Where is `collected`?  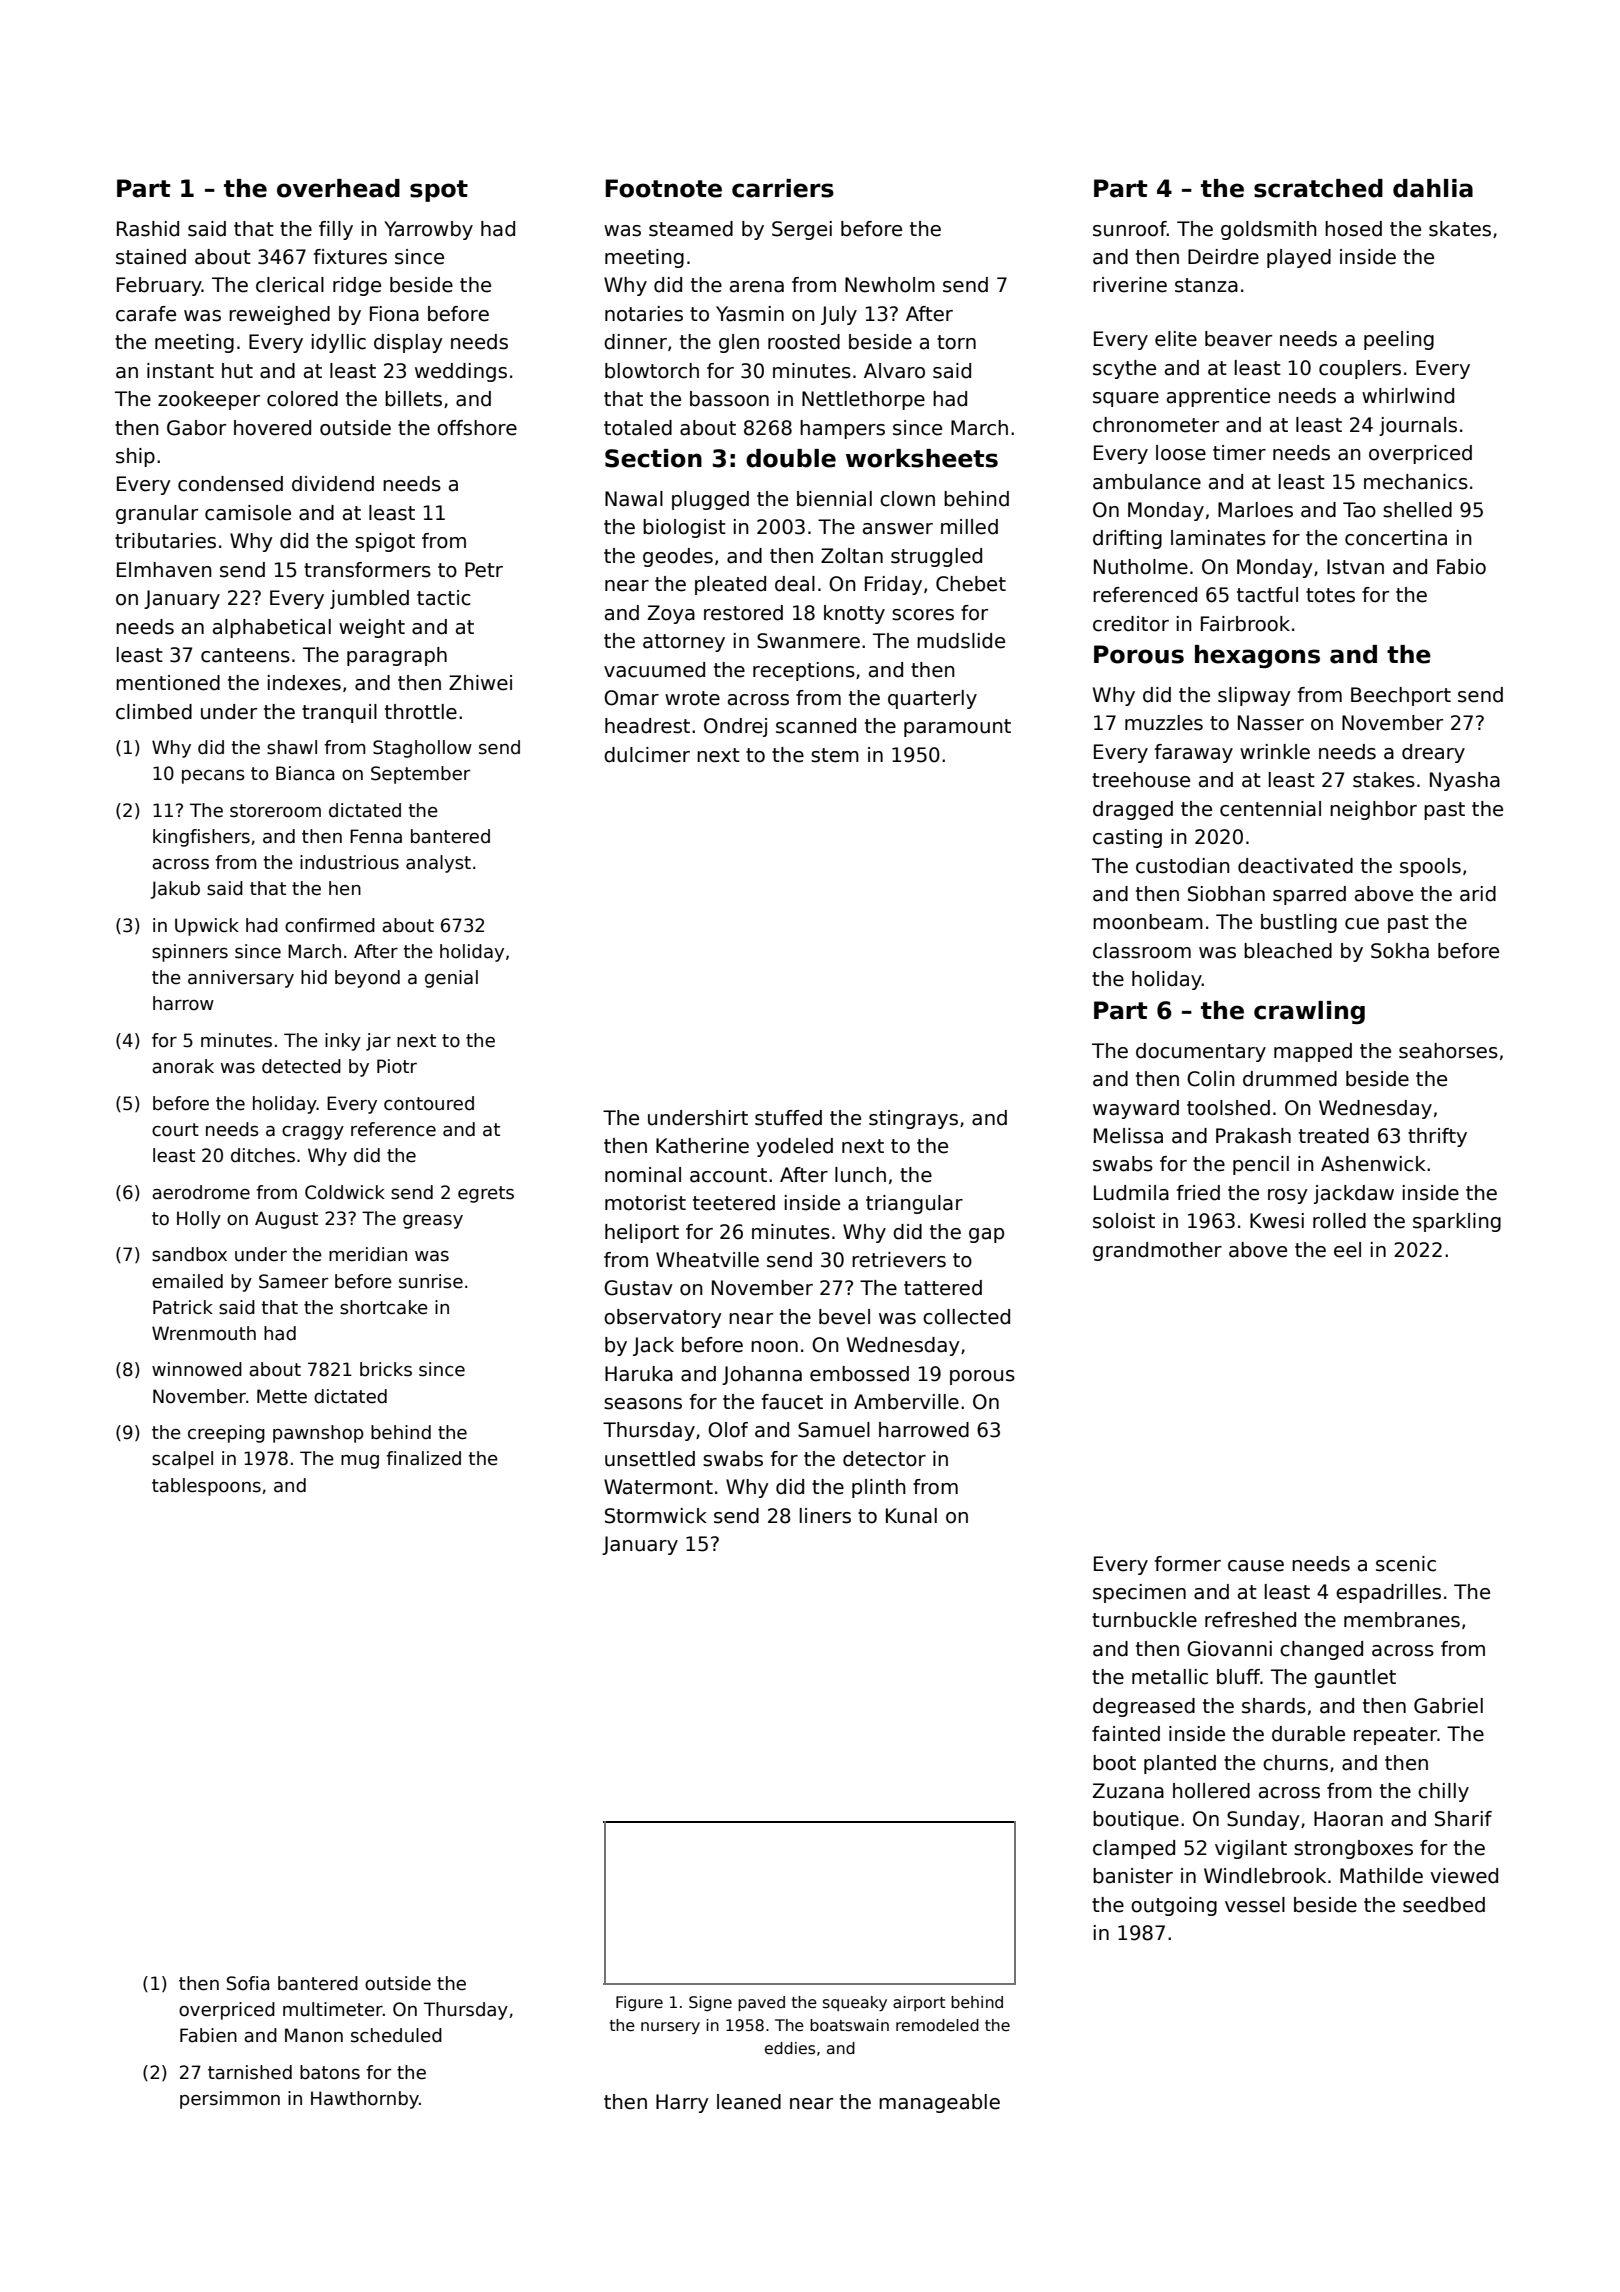 collected is located at coordinates (966, 1317).
